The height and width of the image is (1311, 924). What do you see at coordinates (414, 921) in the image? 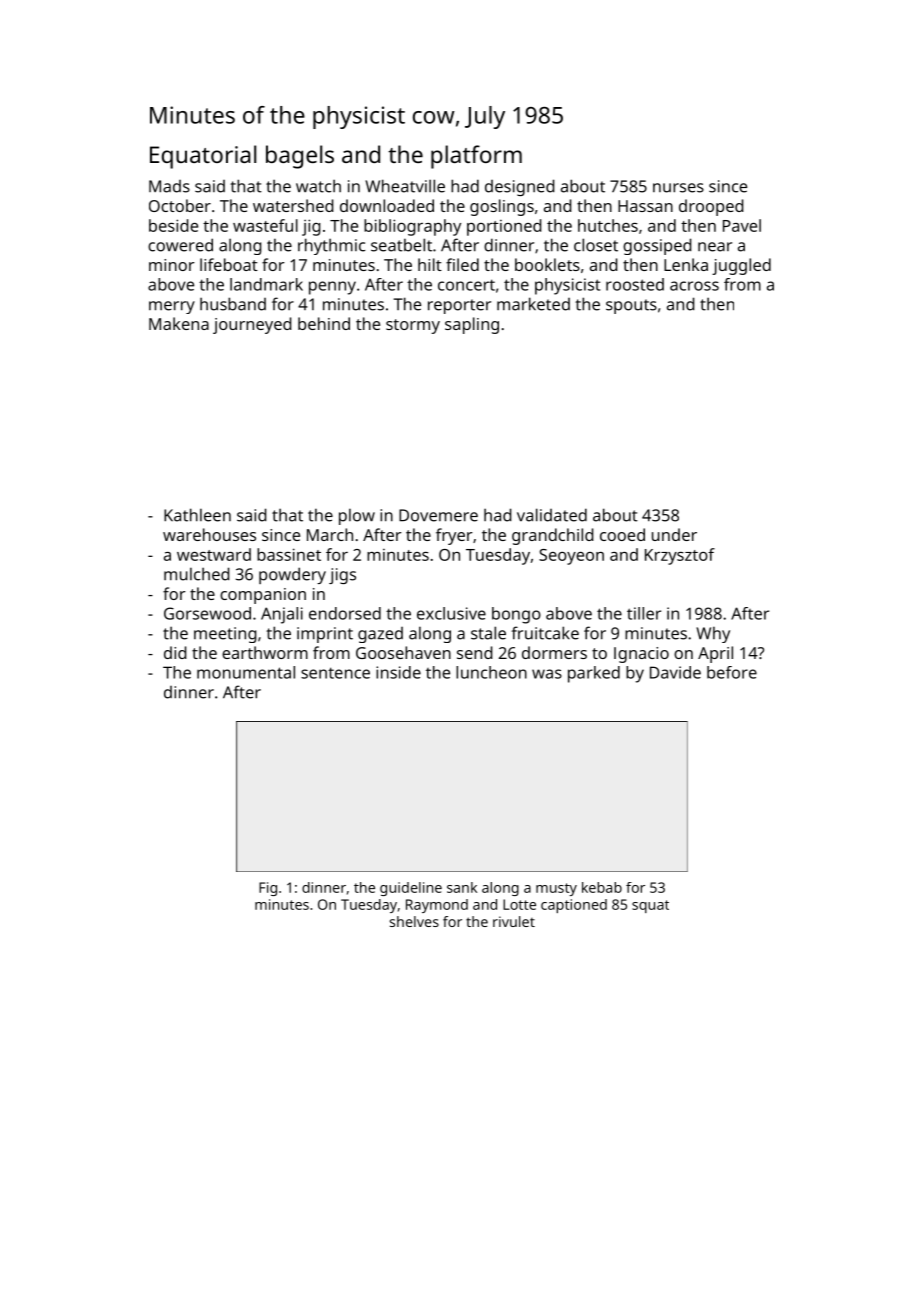
I see `shelves` at bounding box center [414, 921].
